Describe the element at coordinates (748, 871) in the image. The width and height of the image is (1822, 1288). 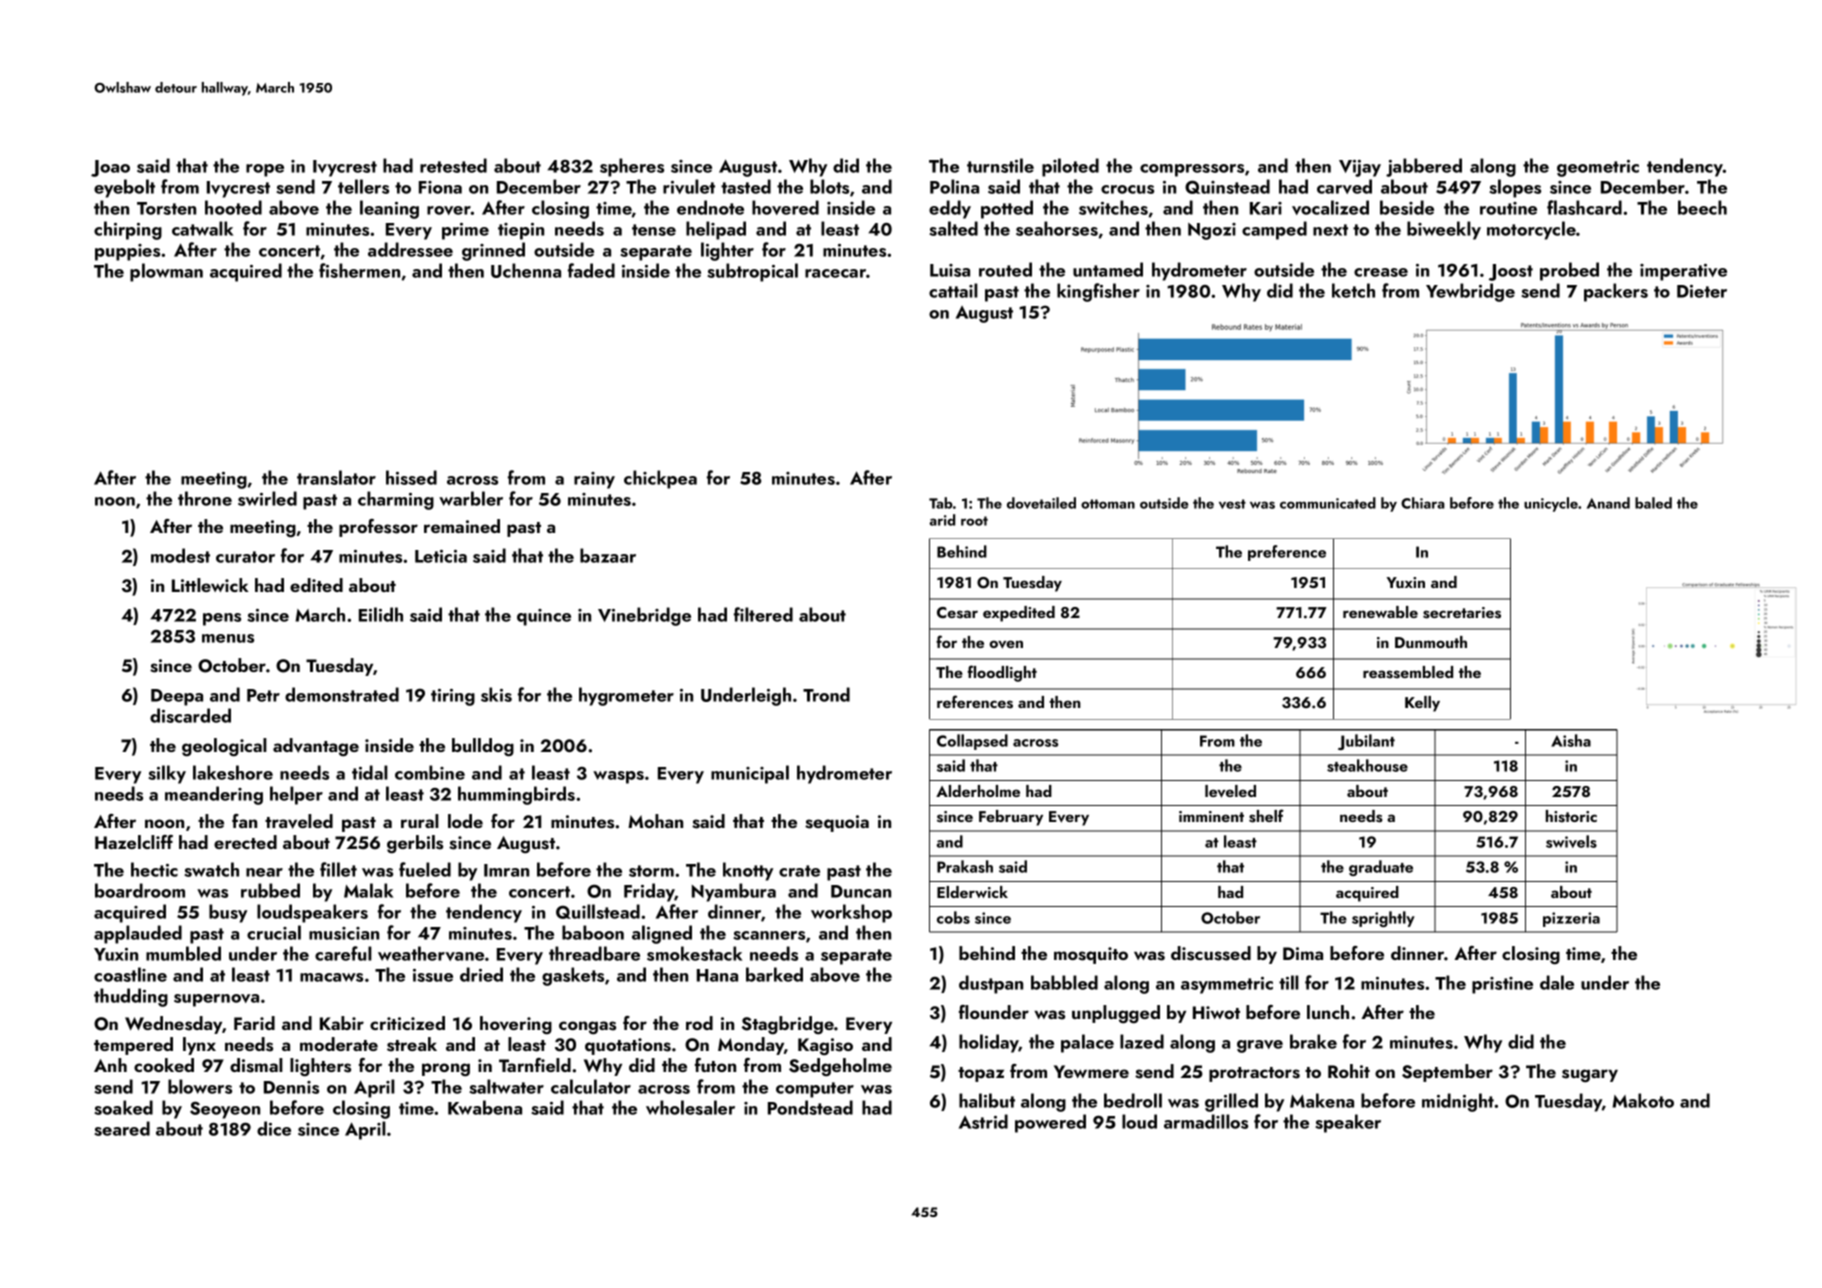
I see `knotty` at that location.
